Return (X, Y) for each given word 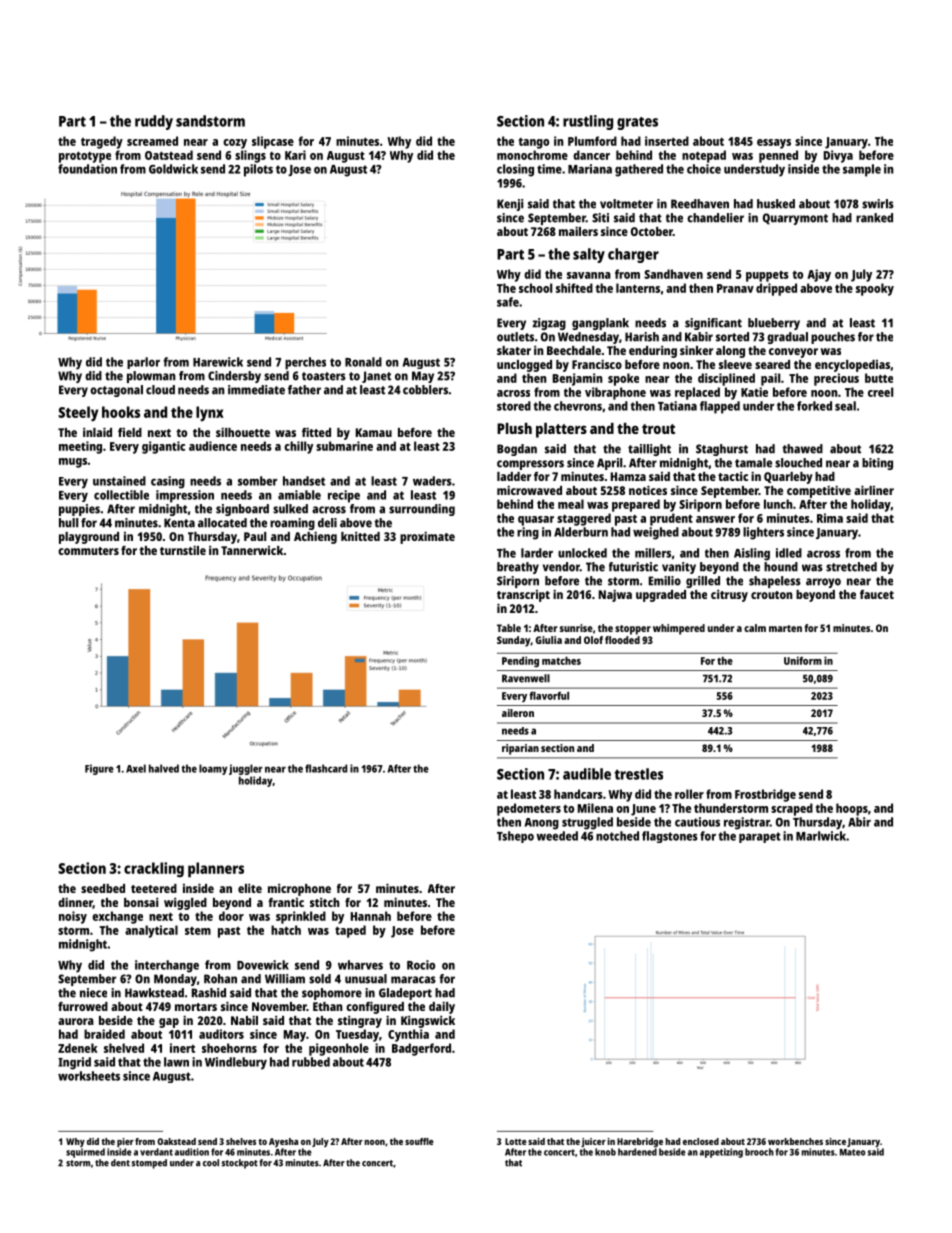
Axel (136, 768)
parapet (760, 837)
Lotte (516, 1141)
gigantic (163, 447)
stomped (149, 1164)
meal (571, 504)
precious (836, 379)
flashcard (326, 768)
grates (637, 123)
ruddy (154, 122)
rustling (588, 122)
